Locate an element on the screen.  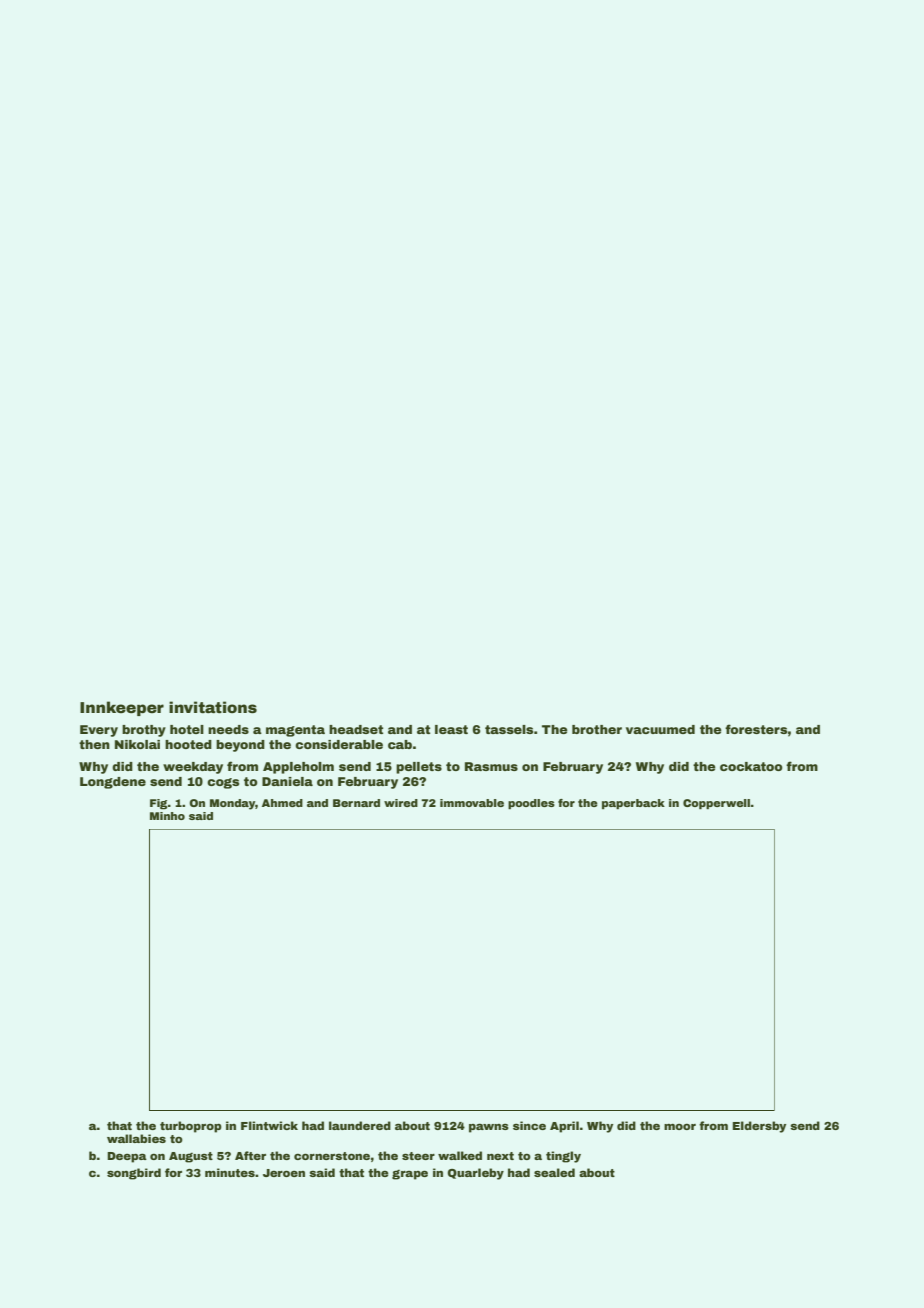
Minho is located at coordinates (167, 816).
